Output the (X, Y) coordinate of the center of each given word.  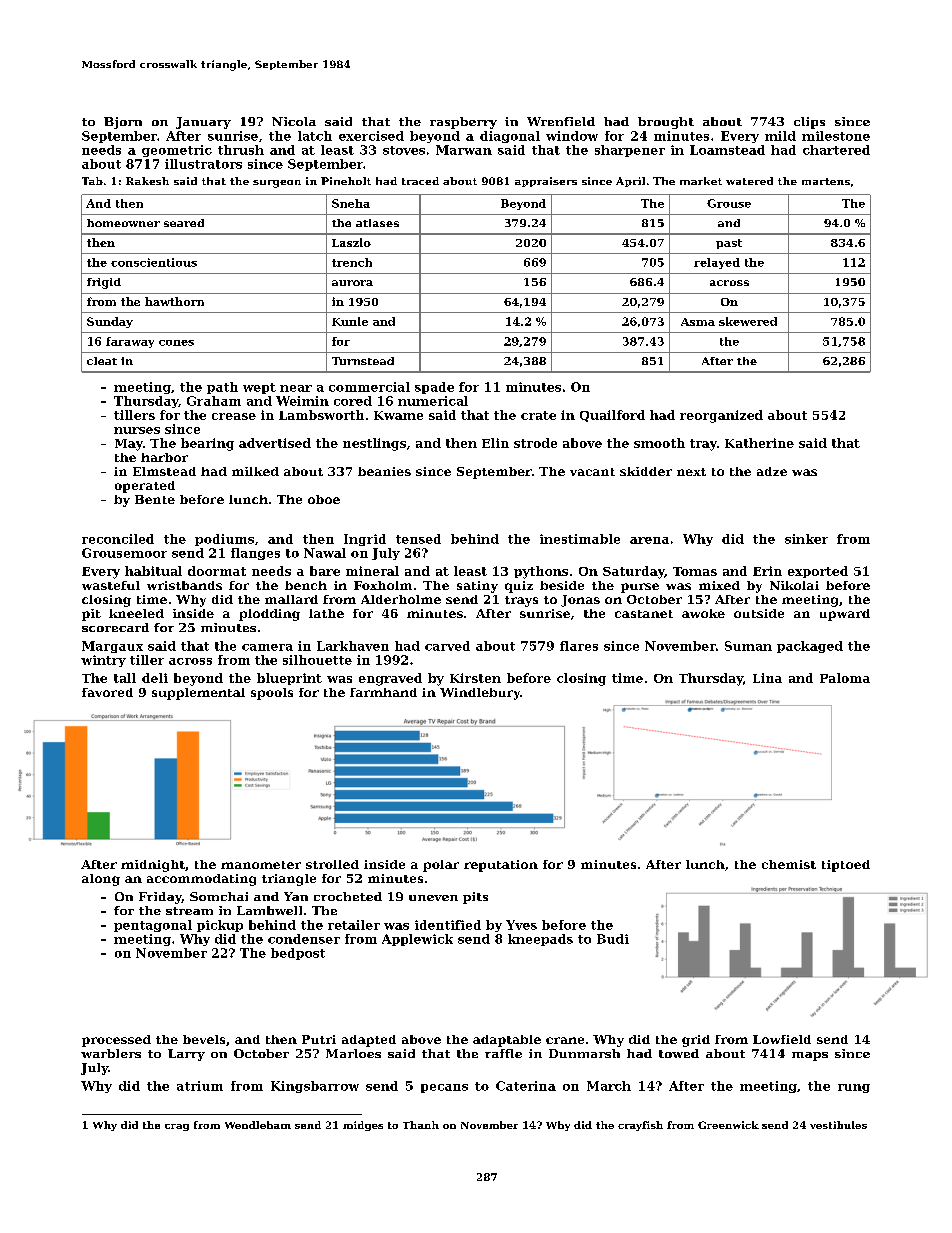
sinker (806, 539)
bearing (207, 444)
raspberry (463, 123)
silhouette (317, 660)
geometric (177, 151)
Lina (767, 678)
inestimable (580, 539)
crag (177, 1127)
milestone (836, 136)
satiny (477, 587)
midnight (153, 866)
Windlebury (480, 694)
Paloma (845, 678)
